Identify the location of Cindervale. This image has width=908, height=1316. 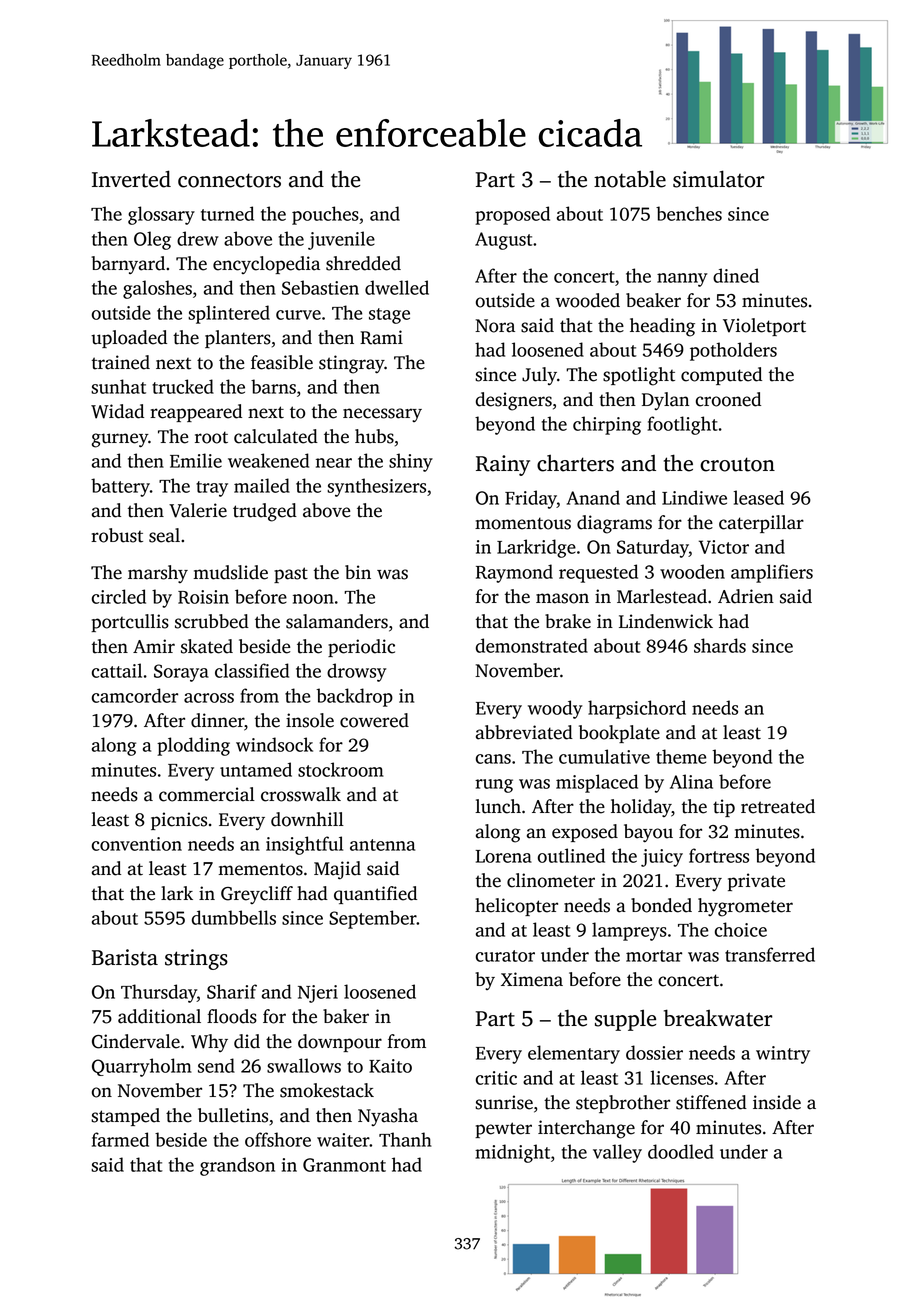
(136, 1041).
